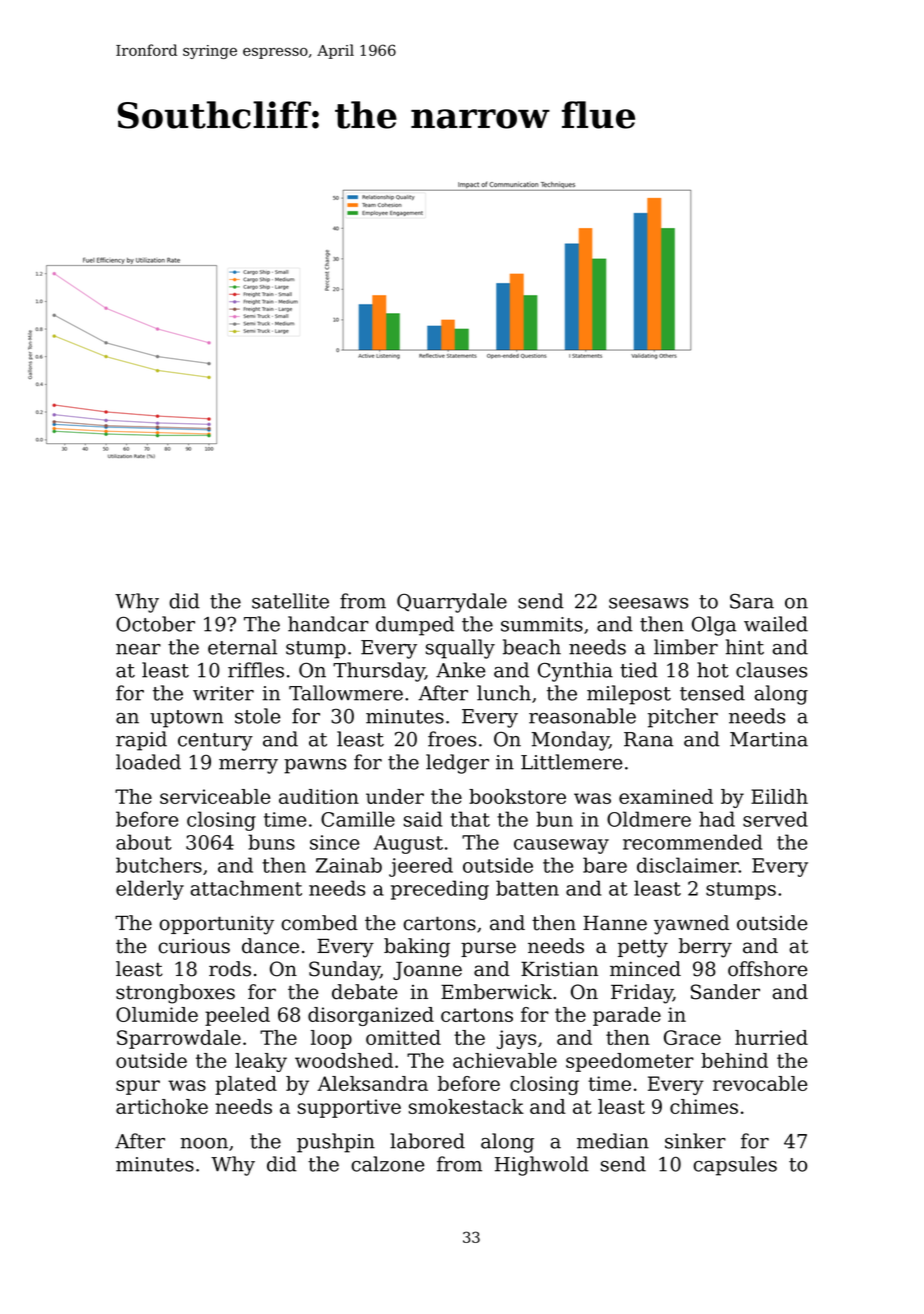 The width and height of the screenshot is (924, 1314). I want to click on buns, so click(271, 842).
